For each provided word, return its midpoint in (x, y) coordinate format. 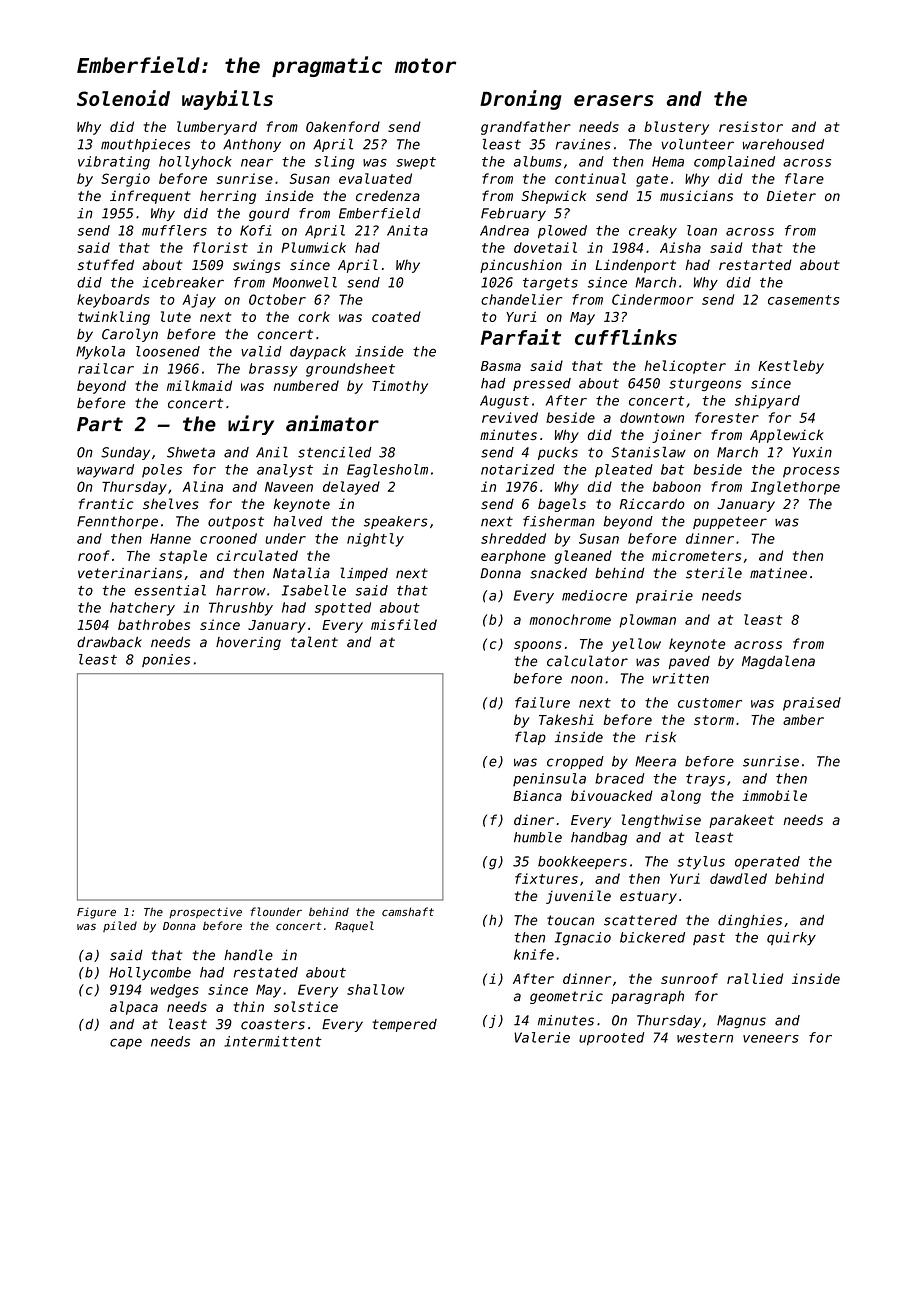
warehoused (783, 144)
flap (530, 738)
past (709, 939)
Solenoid (123, 98)
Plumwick (313, 247)
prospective (205, 913)
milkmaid (199, 385)
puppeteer (730, 522)
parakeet (741, 821)
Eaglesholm (387, 471)
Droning (521, 100)
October (277, 299)
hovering (248, 643)
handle (248, 955)
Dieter (791, 196)
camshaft (408, 911)
